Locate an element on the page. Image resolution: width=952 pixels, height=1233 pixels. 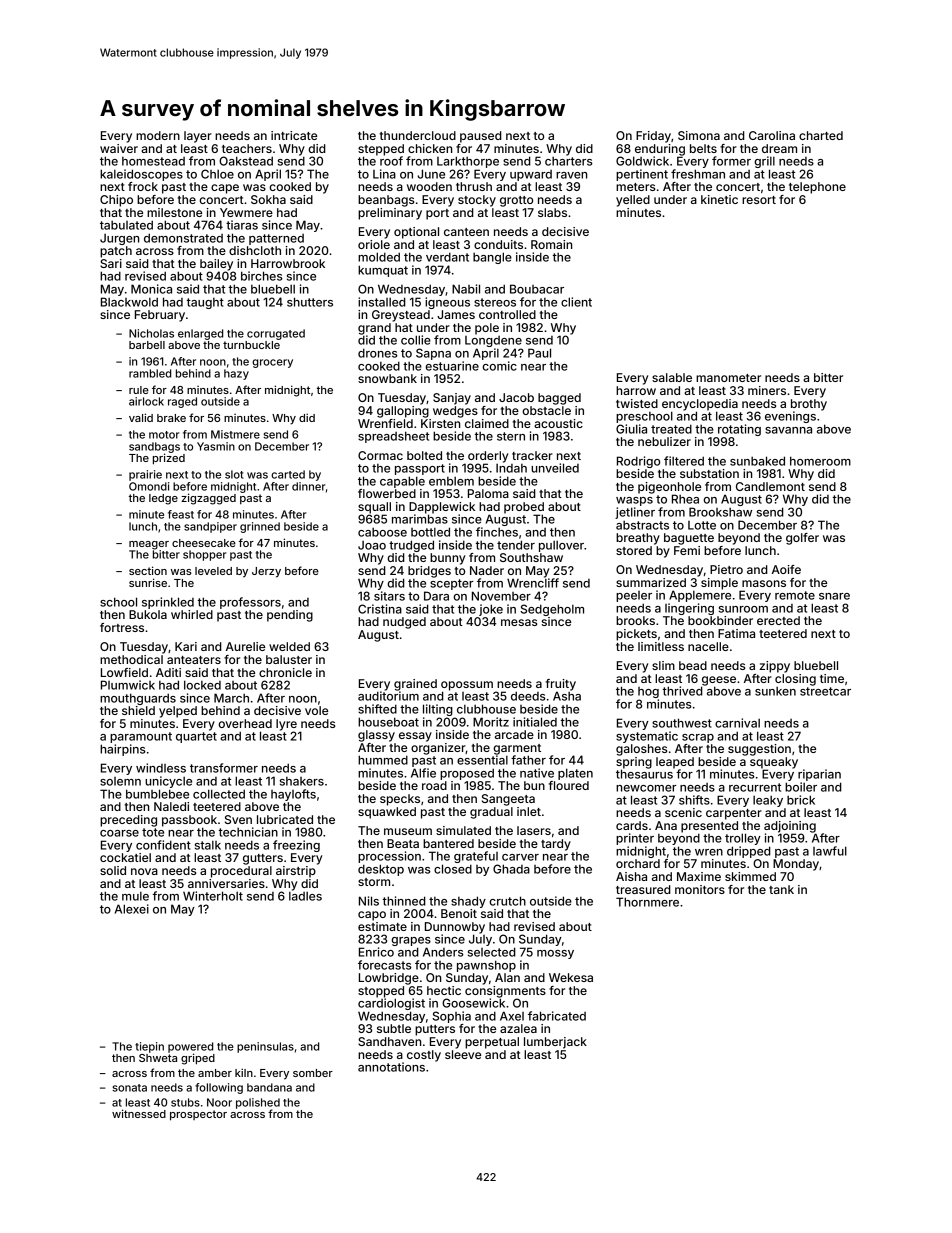
kaleidoscopes is located at coordinates (141, 175).
